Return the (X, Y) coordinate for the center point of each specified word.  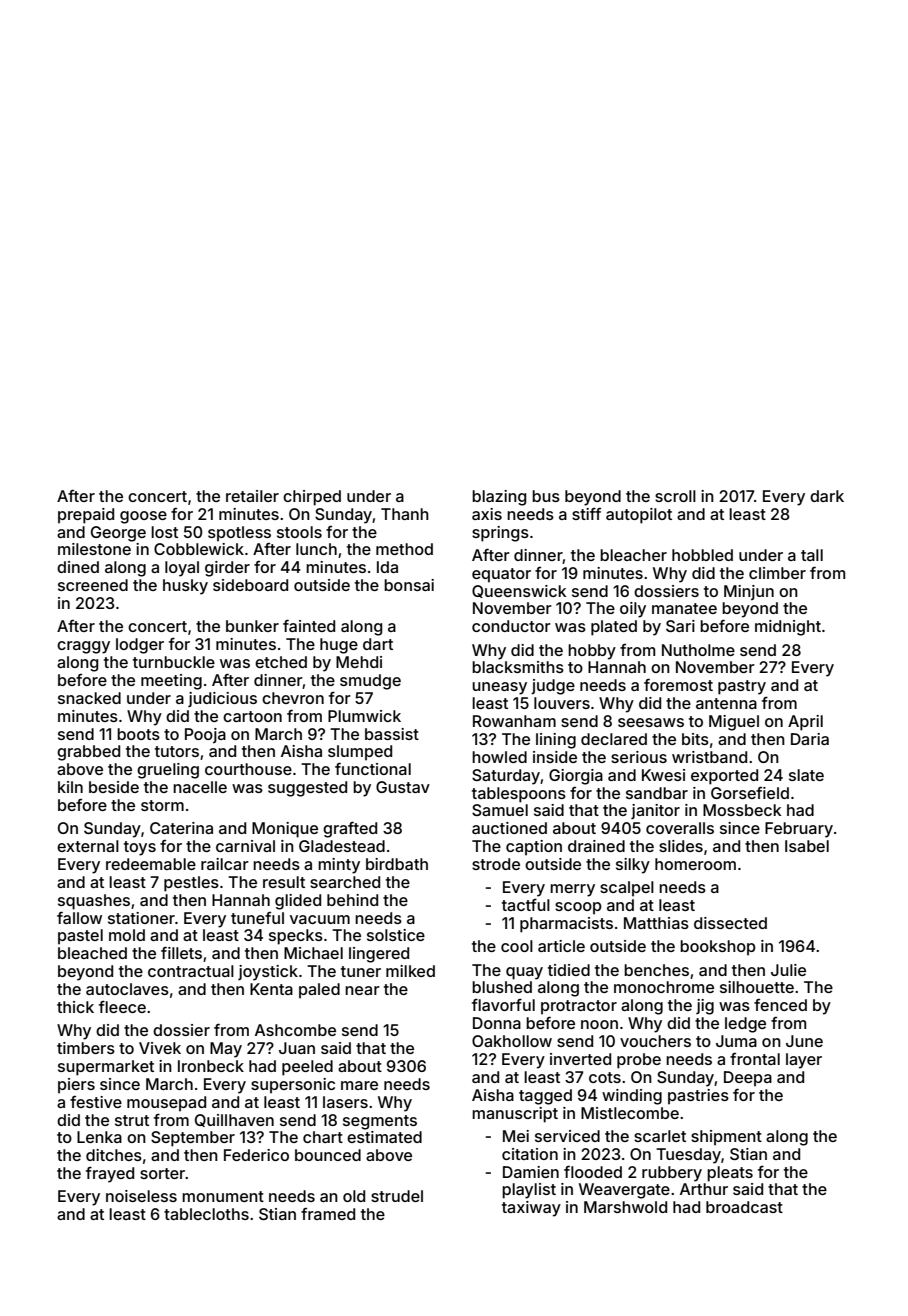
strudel (397, 1196)
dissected (730, 923)
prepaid (86, 516)
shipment (726, 1138)
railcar (225, 864)
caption (534, 848)
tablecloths (206, 1214)
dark (827, 496)
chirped (312, 498)
